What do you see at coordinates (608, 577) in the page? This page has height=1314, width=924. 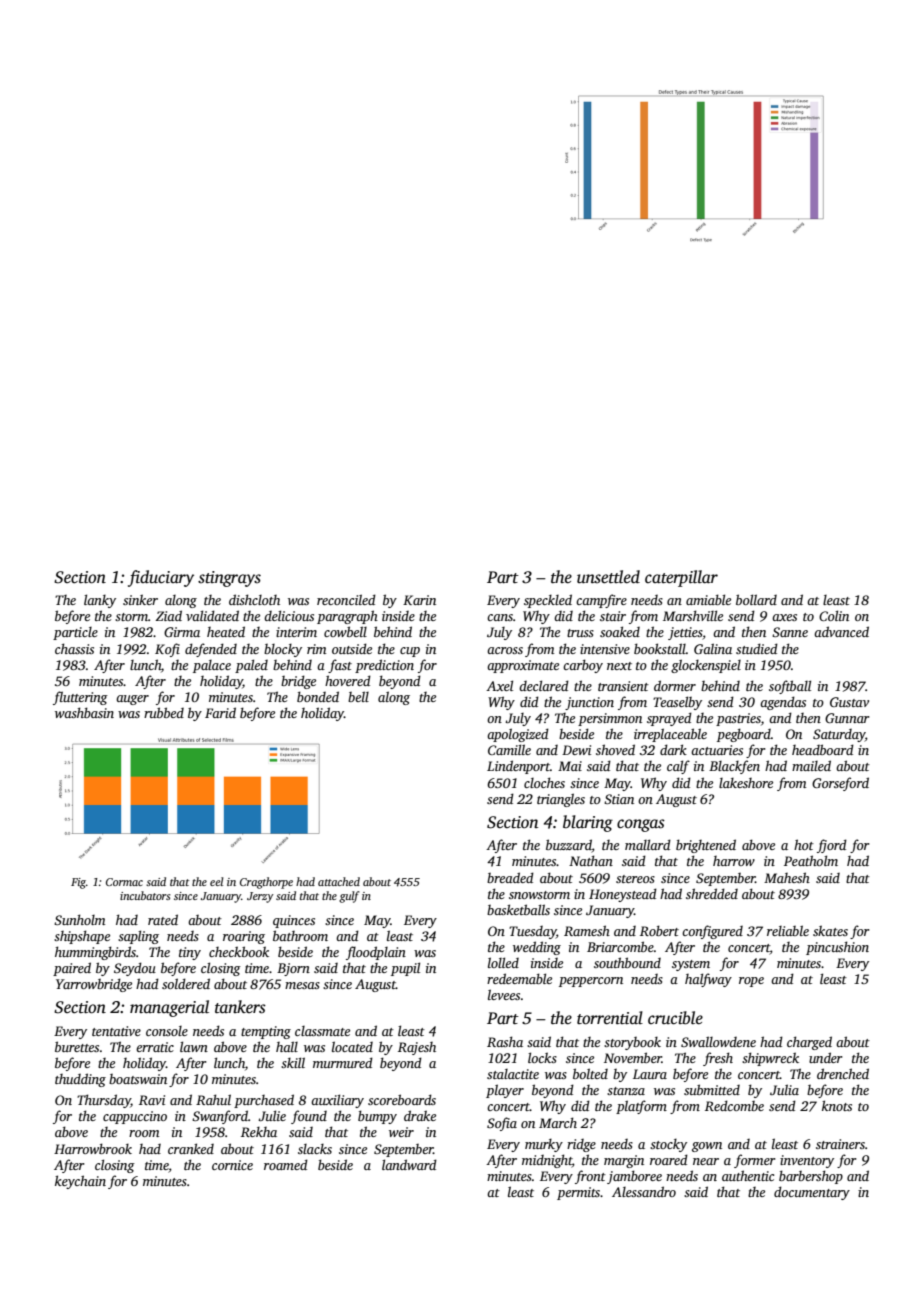 I see `unsettled` at bounding box center [608, 577].
